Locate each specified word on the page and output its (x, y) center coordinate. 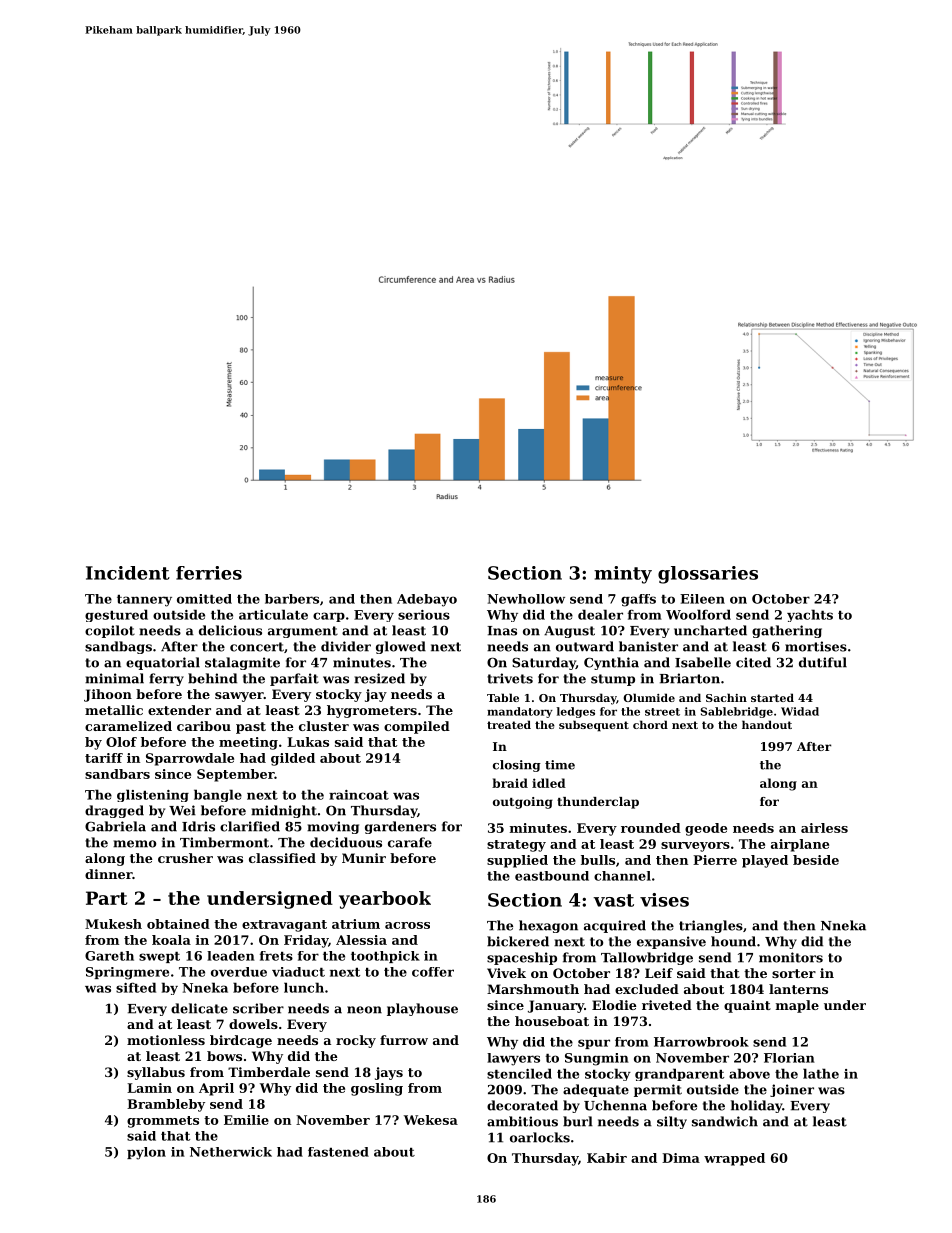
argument (303, 632)
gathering (787, 631)
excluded (647, 989)
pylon (146, 1153)
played (765, 861)
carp (329, 617)
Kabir (607, 1158)
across (407, 925)
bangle (218, 795)
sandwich (725, 1121)
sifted (136, 987)
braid (510, 783)
